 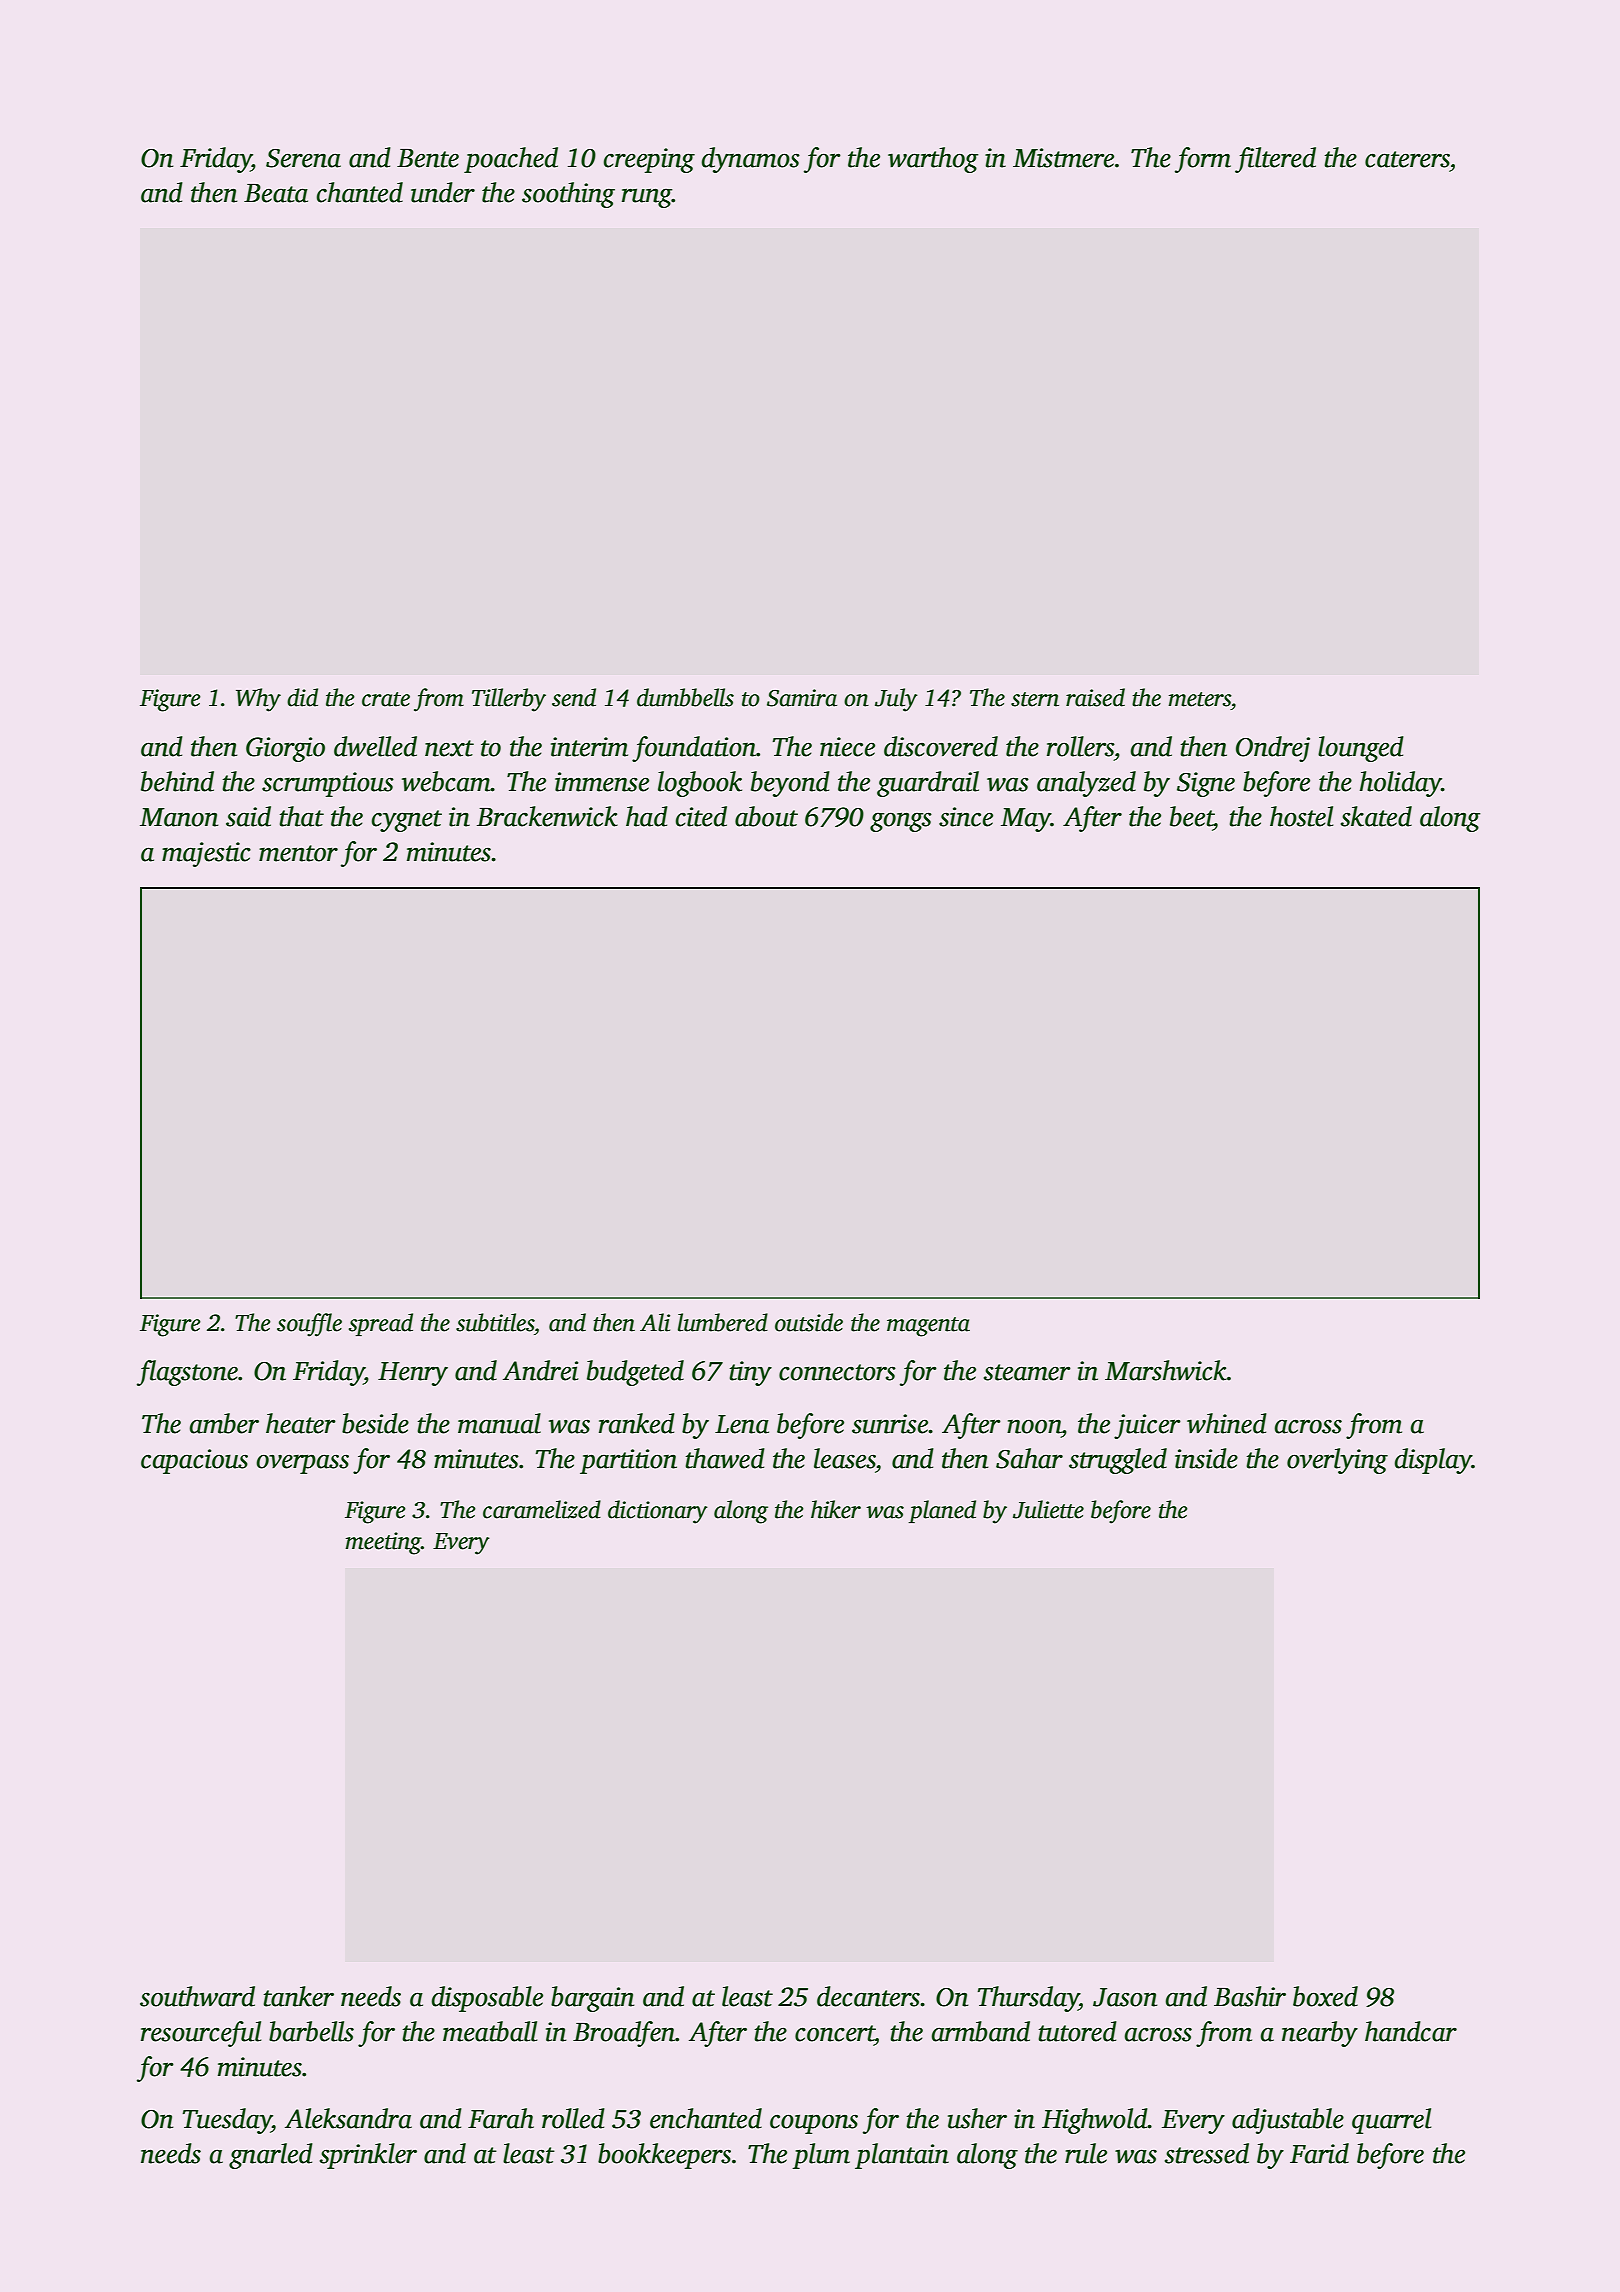 What do you see at coordinates (701, 816) in the screenshot?
I see `cited` at bounding box center [701, 816].
